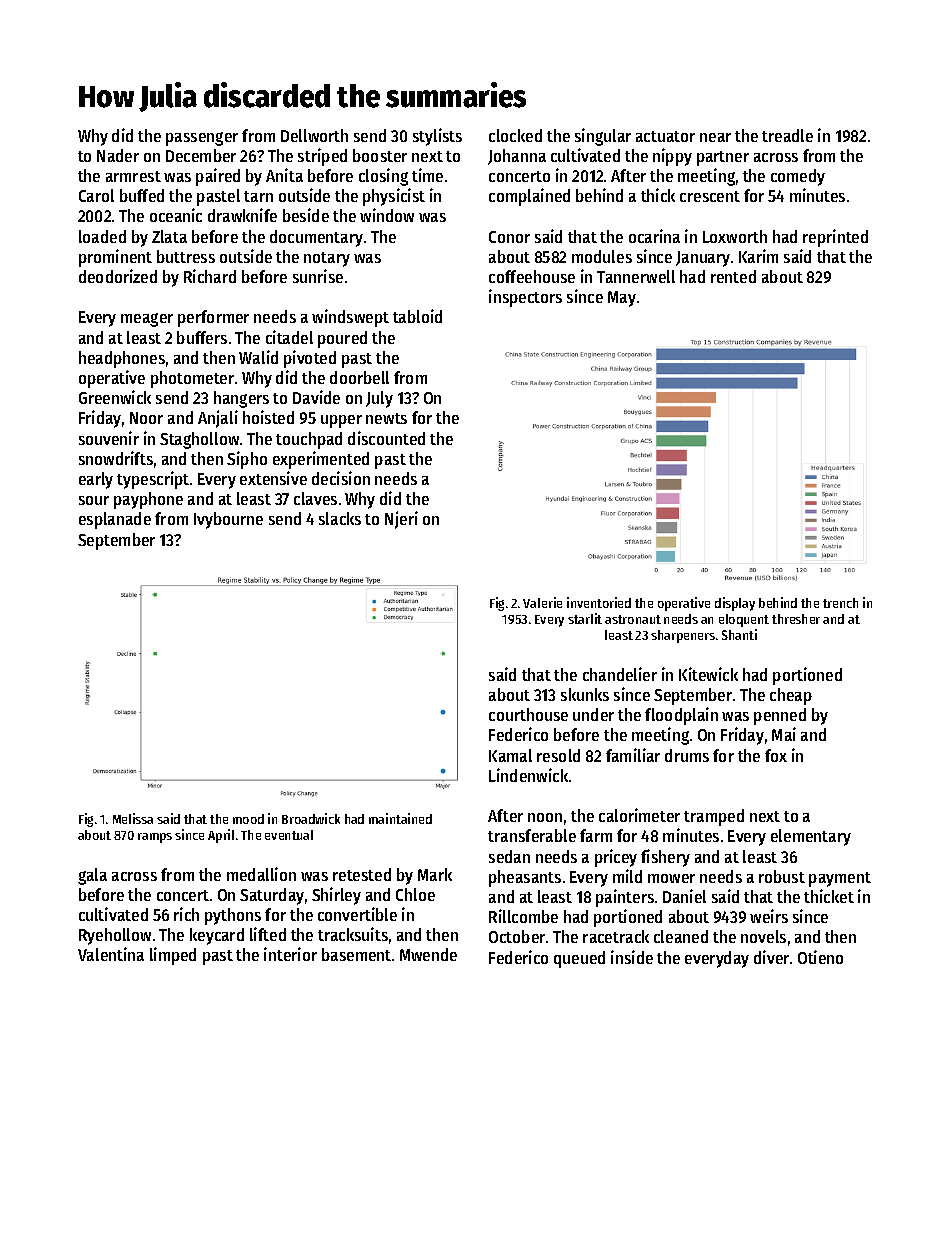 The height and width of the screenshot is (1233, 952). What do you see at coordinates (417, 316) in the screenshot?
I see `tabloid` at bounding box center [417, 316].
